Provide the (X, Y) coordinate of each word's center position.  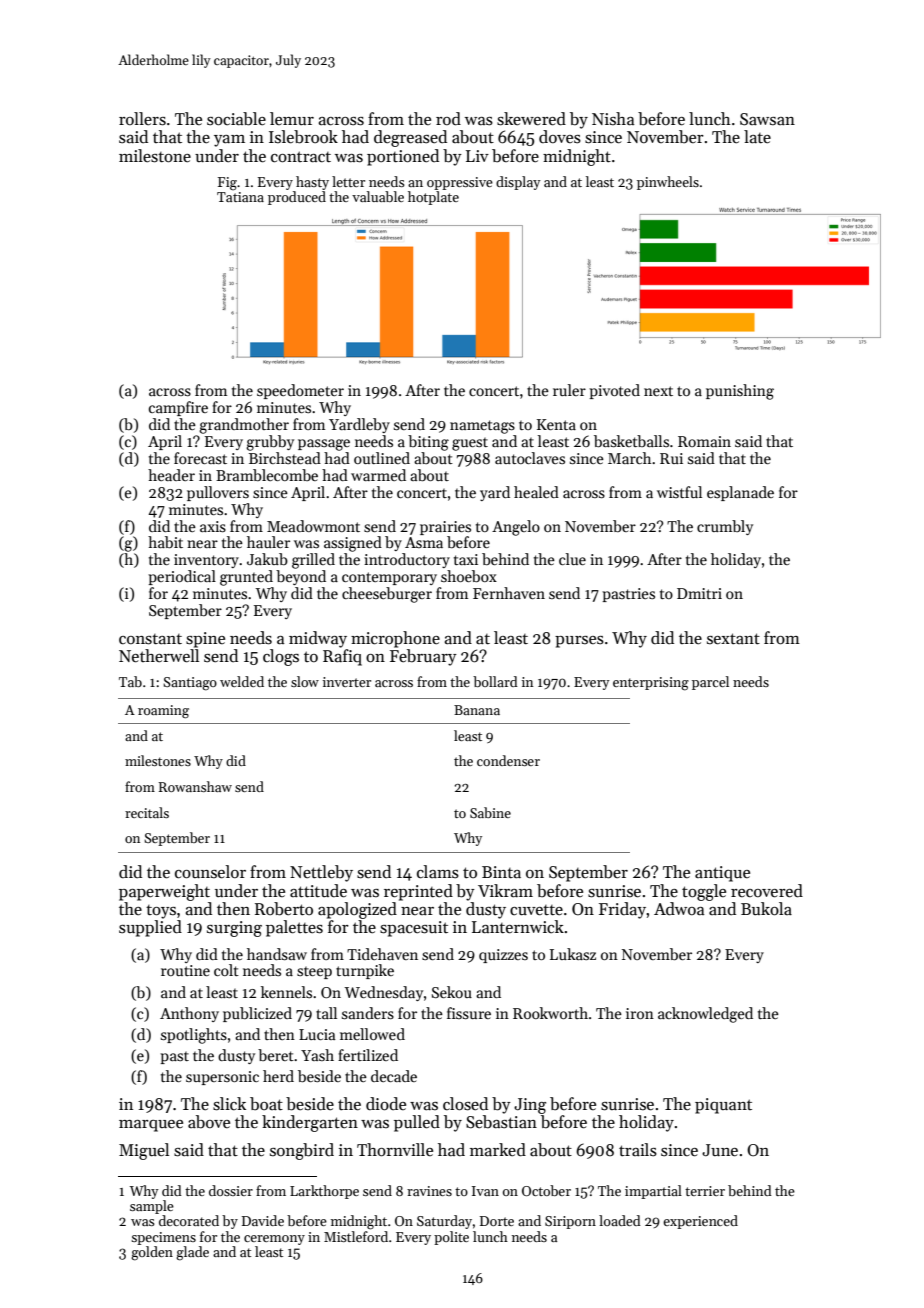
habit (165, 542)
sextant (733, 639)
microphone (395, 639)
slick (229, 1104)
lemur (292, 118)
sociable (236, 119)
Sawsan (767, 119)
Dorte (497, 1221)
